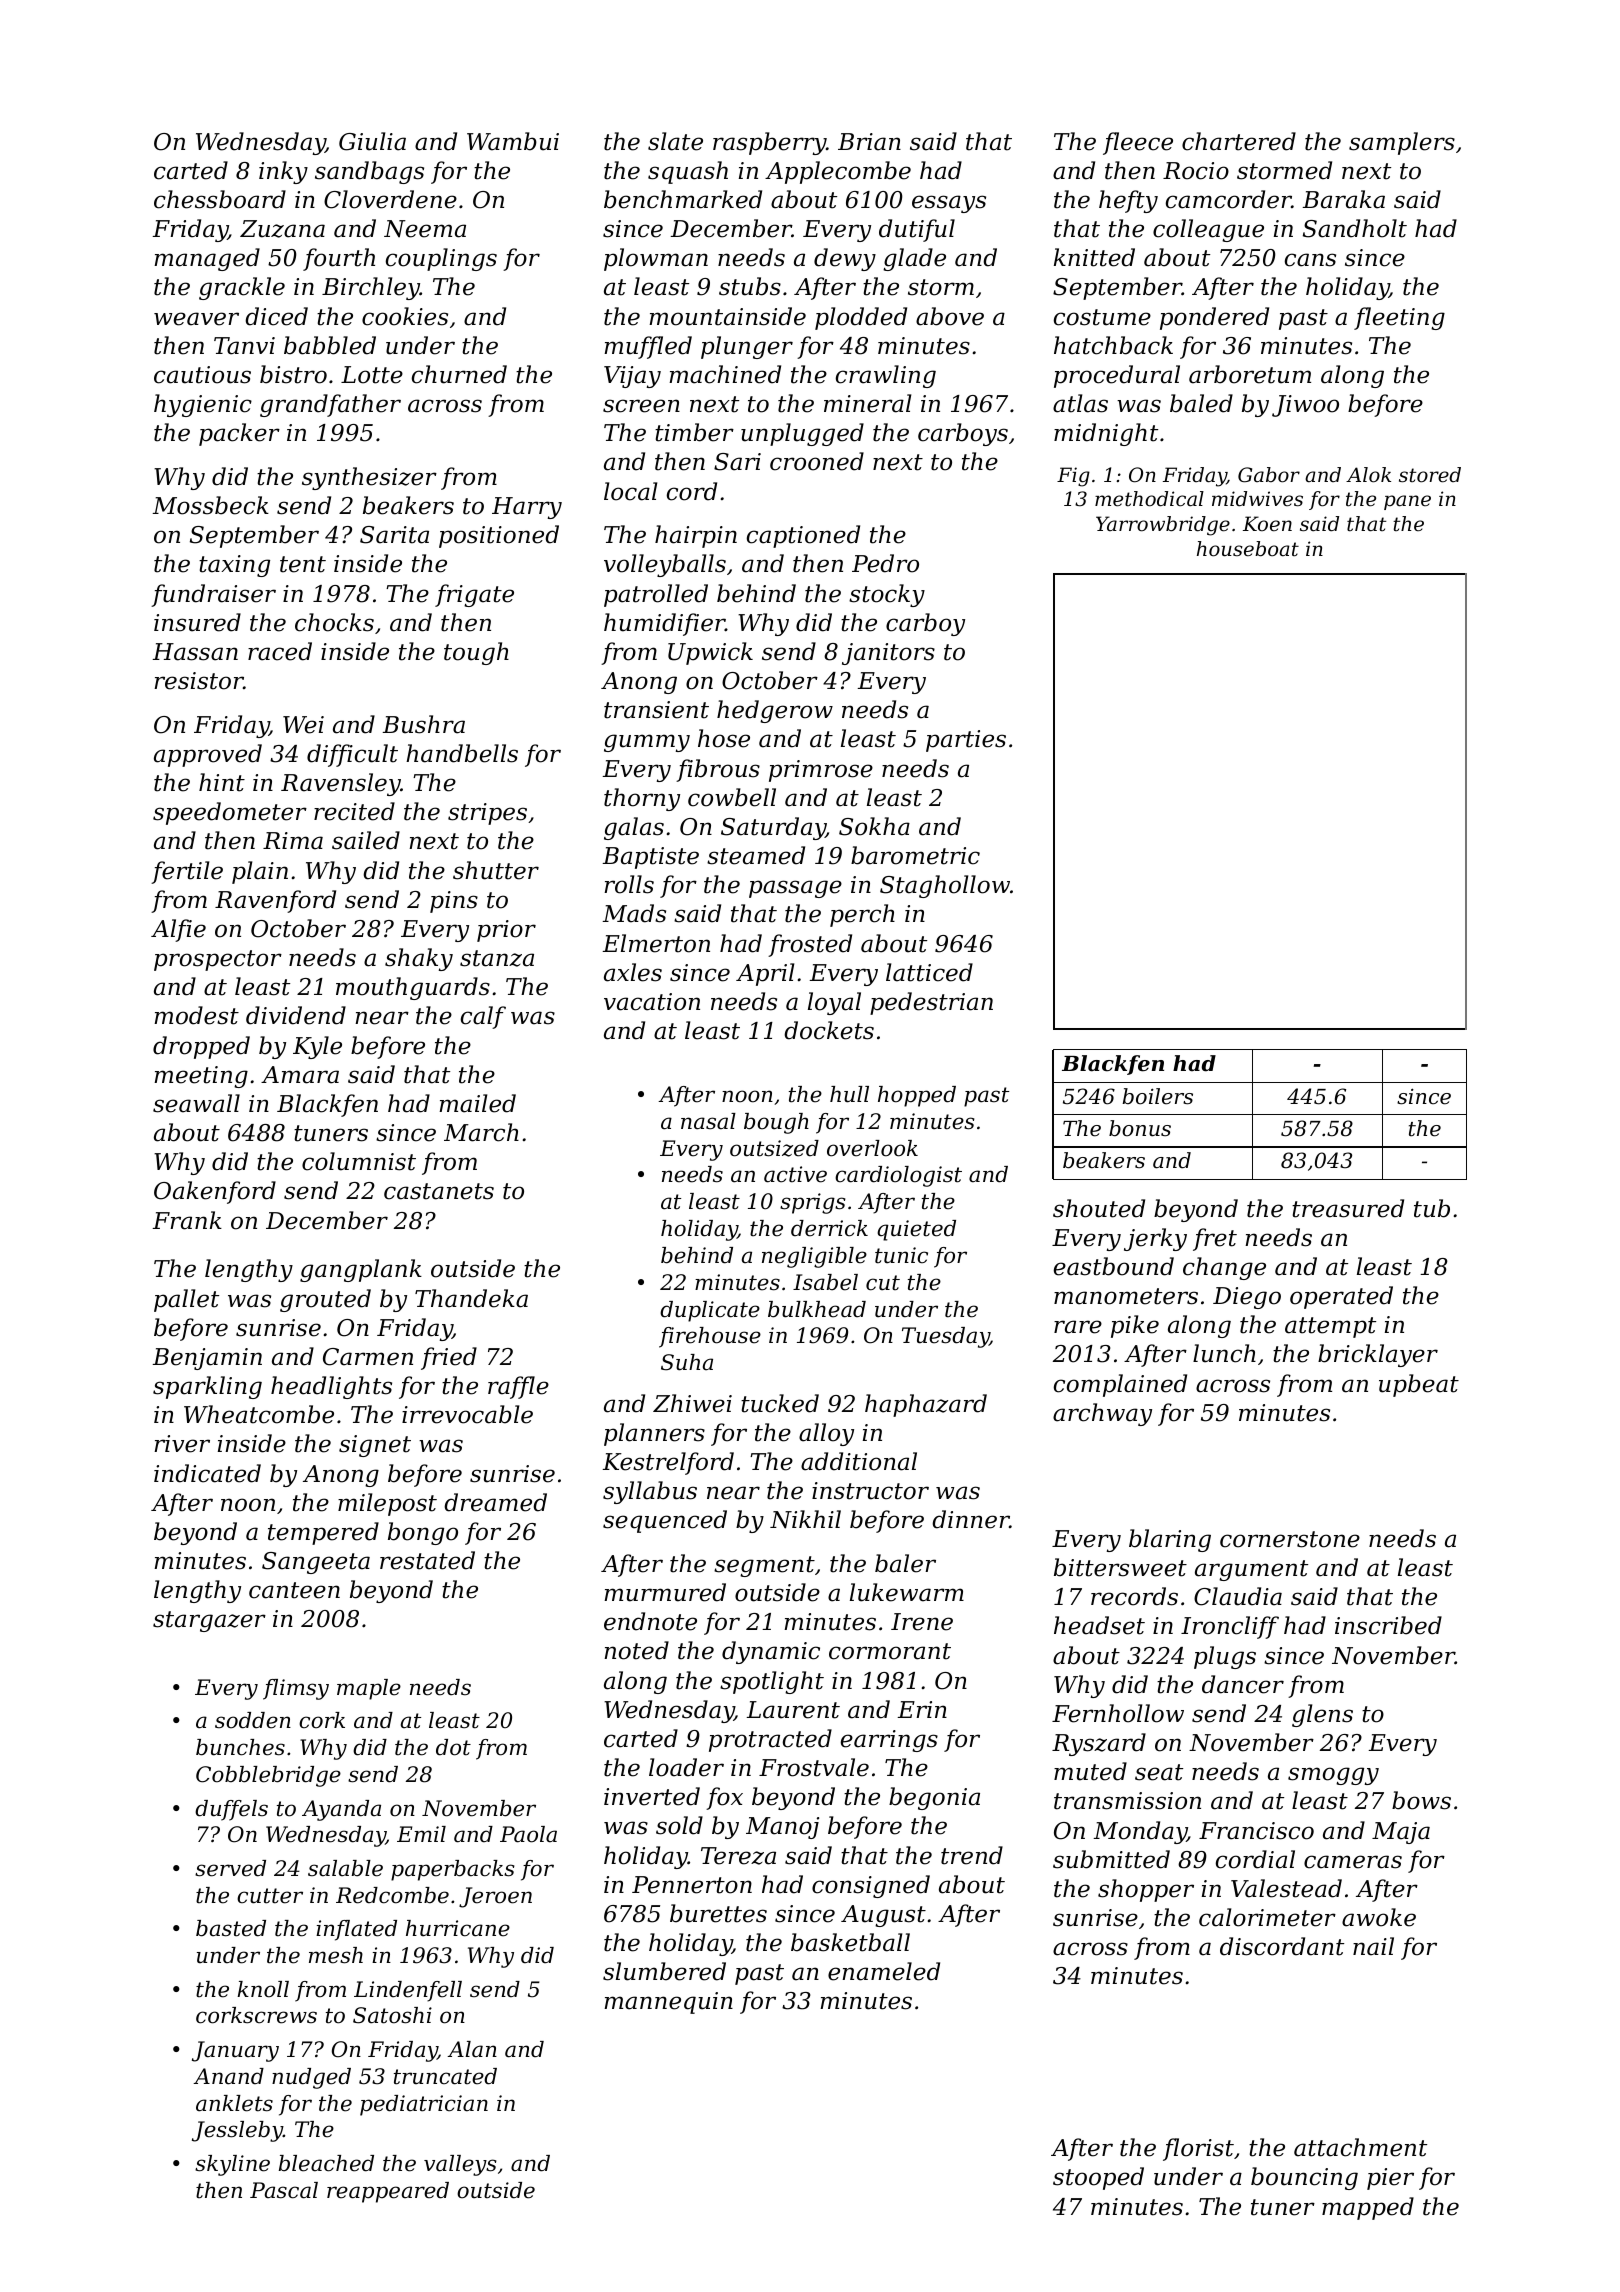  I want to click on above, so click(950, 316).
